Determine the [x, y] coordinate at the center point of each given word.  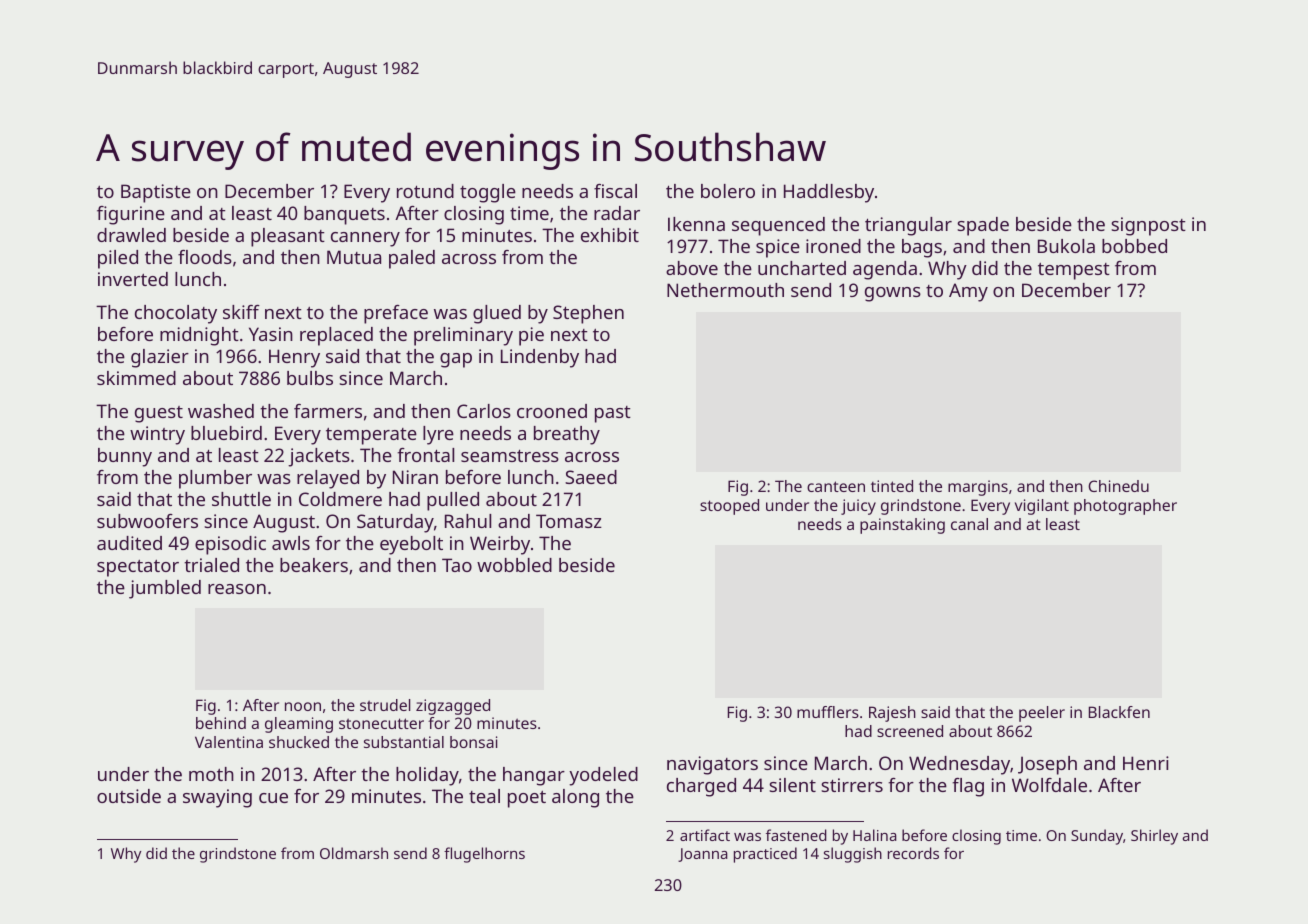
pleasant [288, 237]
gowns [893, 294]
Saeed [591, 477]
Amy [968, 292]
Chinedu [1118, 486]
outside [129, 796]
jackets [319, 457]
